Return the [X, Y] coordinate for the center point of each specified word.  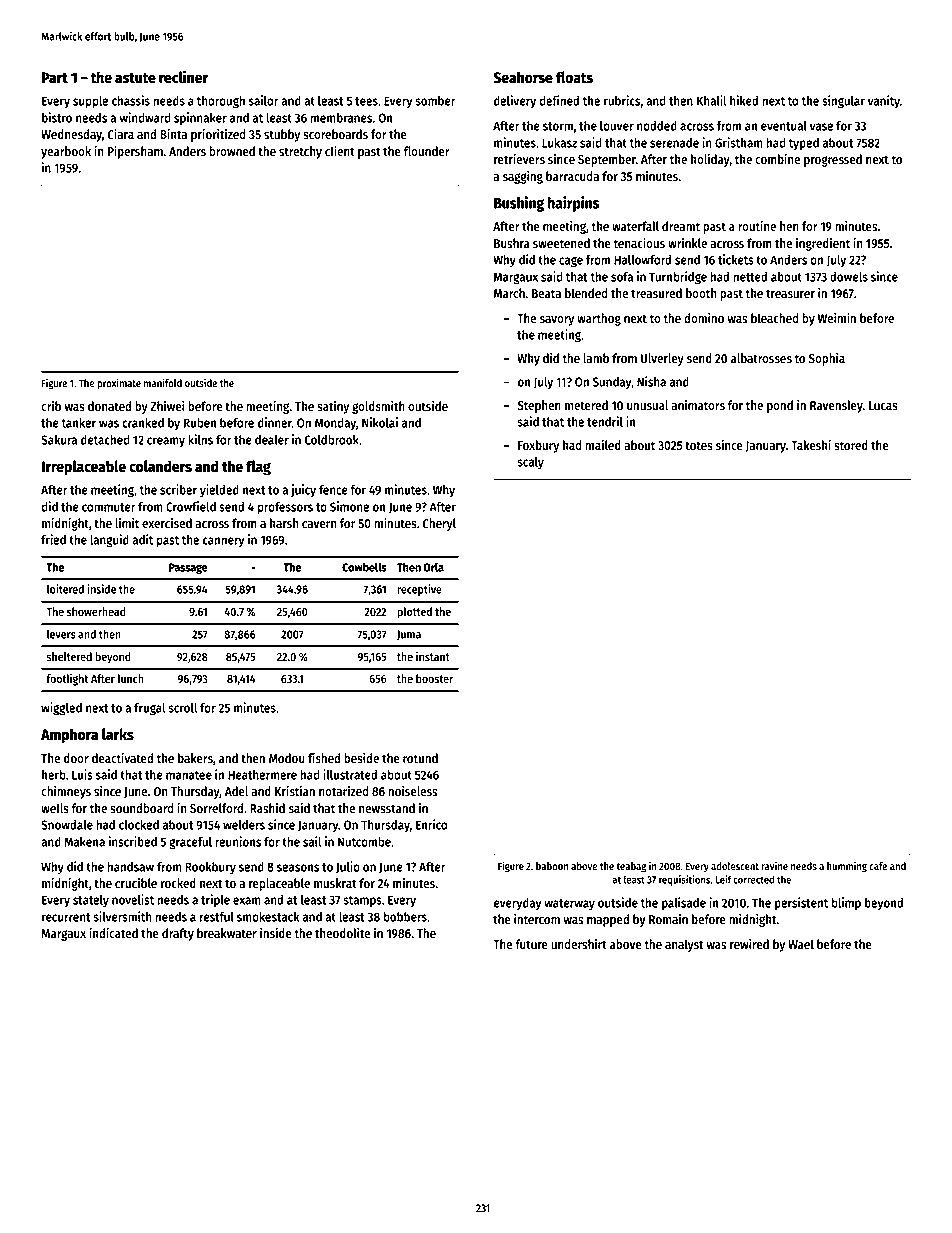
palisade [684, 904]
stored [851, 445]
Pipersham [135, 152]
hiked [744, 100]
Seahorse [523, 77]
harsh [284, 523]
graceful [190, 843]
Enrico [432, 824]
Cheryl [439, 524]
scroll [182, 708]
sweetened [561, 243]
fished [324, 758]
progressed [833, 160]
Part [55, 78]
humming [847, 867]
